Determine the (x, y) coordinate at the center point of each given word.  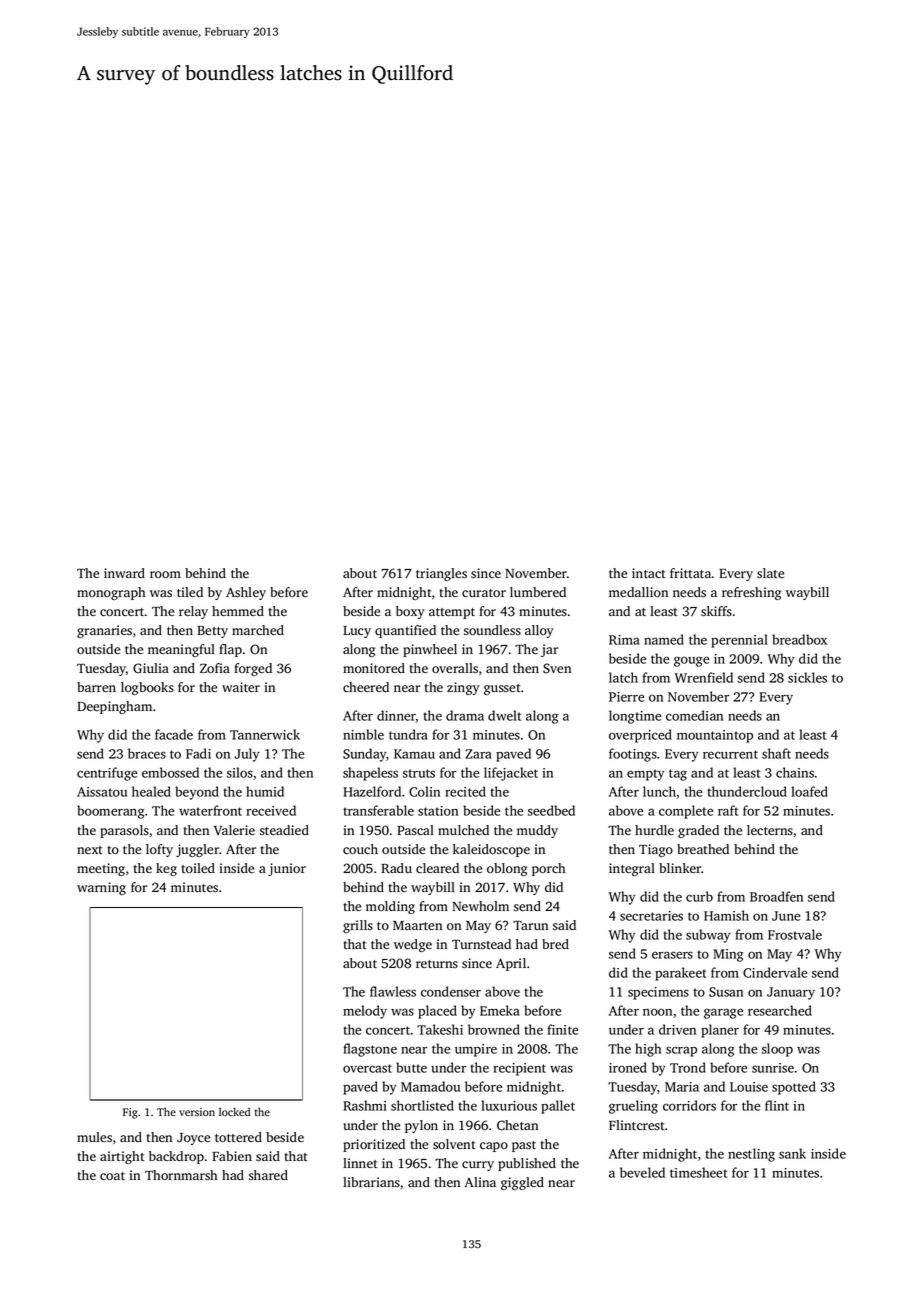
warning (101, 888)
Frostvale (795, 934)
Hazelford (372, 791)
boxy (410, 612)
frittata (690, 573)
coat (112, 1176)
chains (795, 772)
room (165, 575)
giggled (522, 1183)
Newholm (480, 906)
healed (151, 791)
